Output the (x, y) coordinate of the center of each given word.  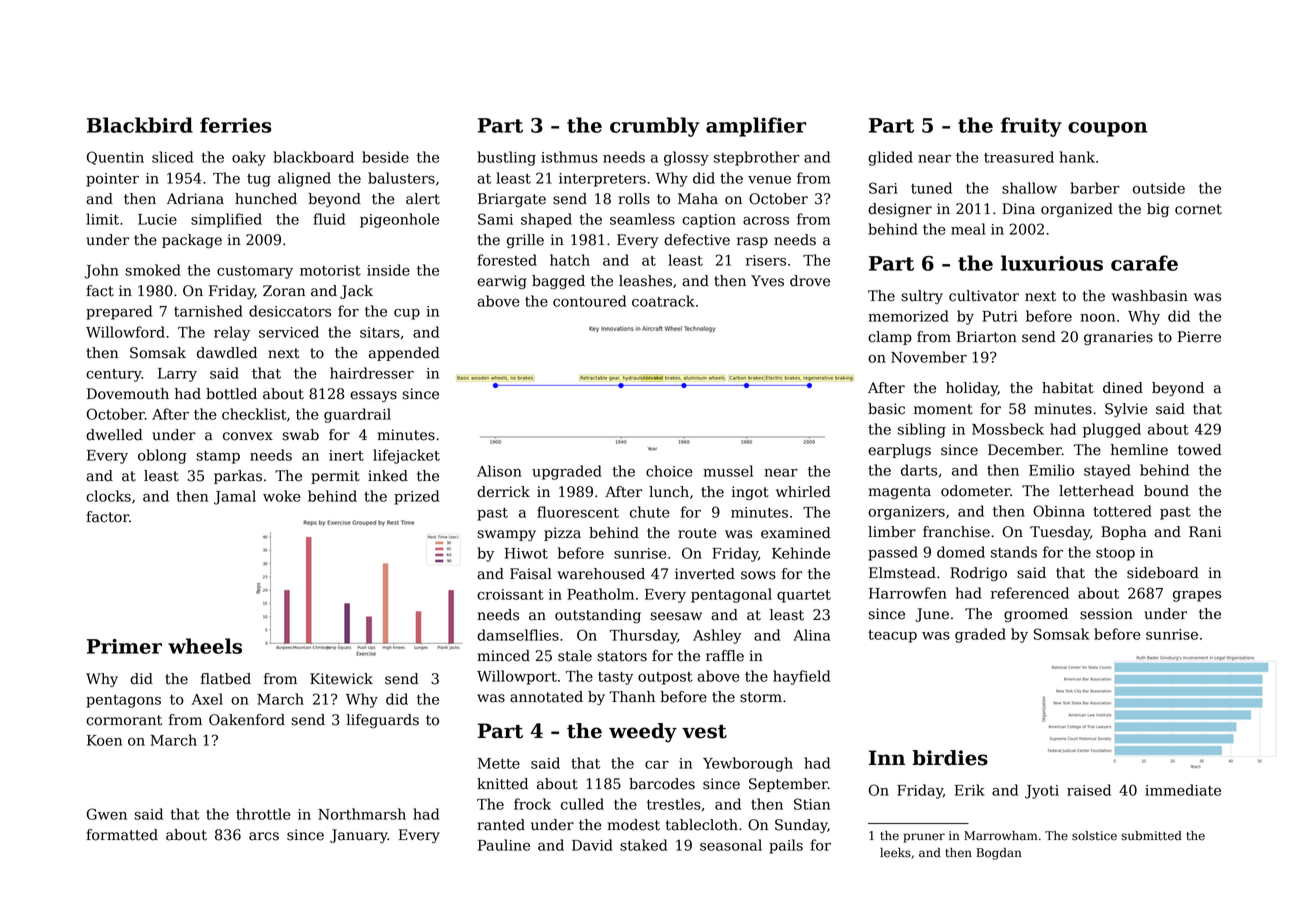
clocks (108, 496)
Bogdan (998, 854)
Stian (812, 804)
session (1106, 614)
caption (709, 221)
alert (423, 199)
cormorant (124, 720)
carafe (1144, 263)
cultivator (984, 296)
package (192, 241)
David (592, 845)
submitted (1152, 836)
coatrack (663, 301)
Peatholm (600, 594)
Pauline (504, 845)
